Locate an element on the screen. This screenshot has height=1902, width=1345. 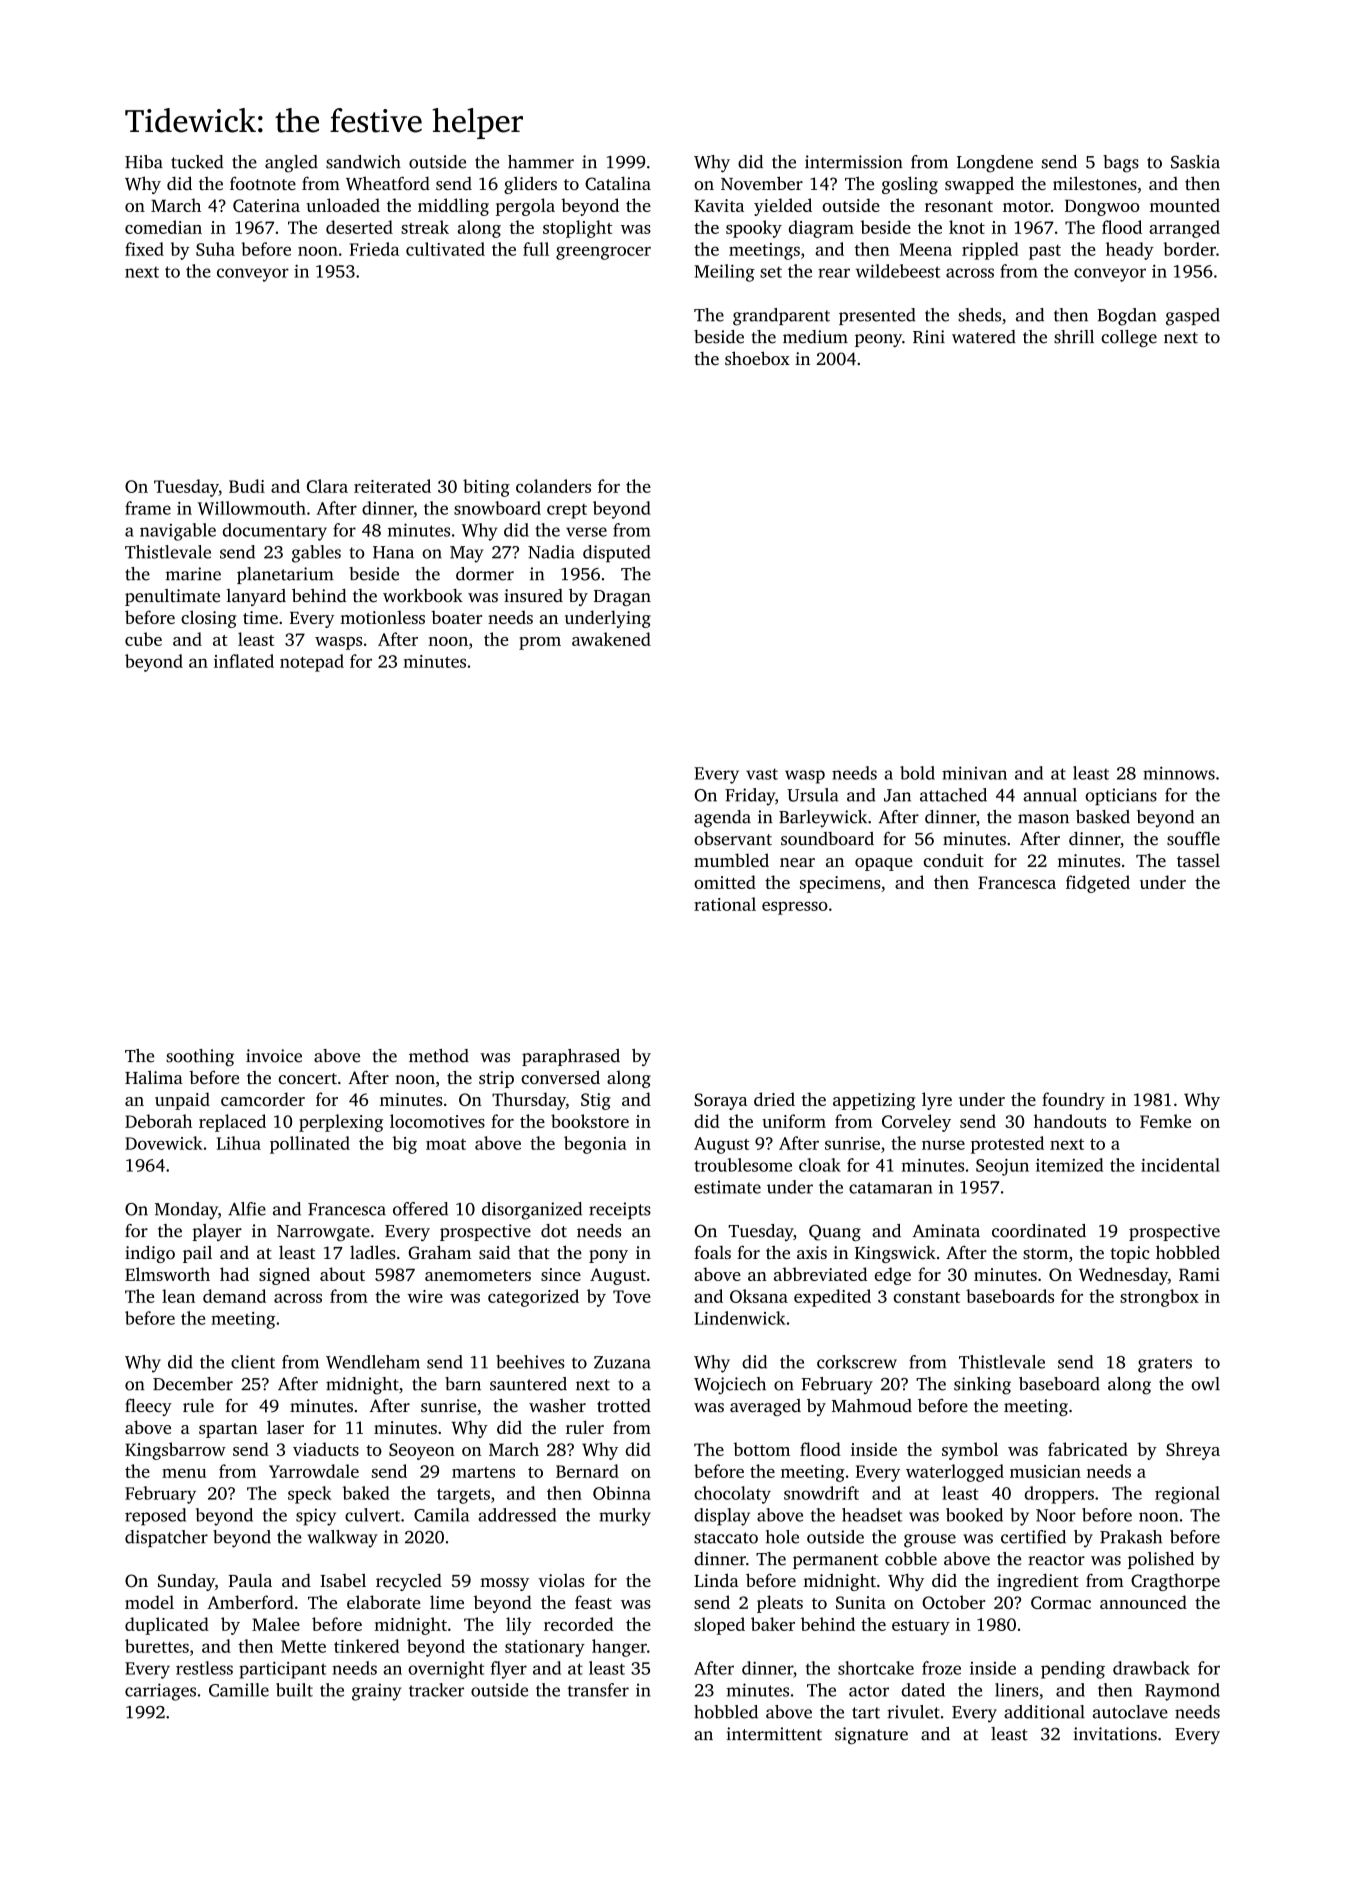
Seoyeon is located at coordinates (422, 1451).
